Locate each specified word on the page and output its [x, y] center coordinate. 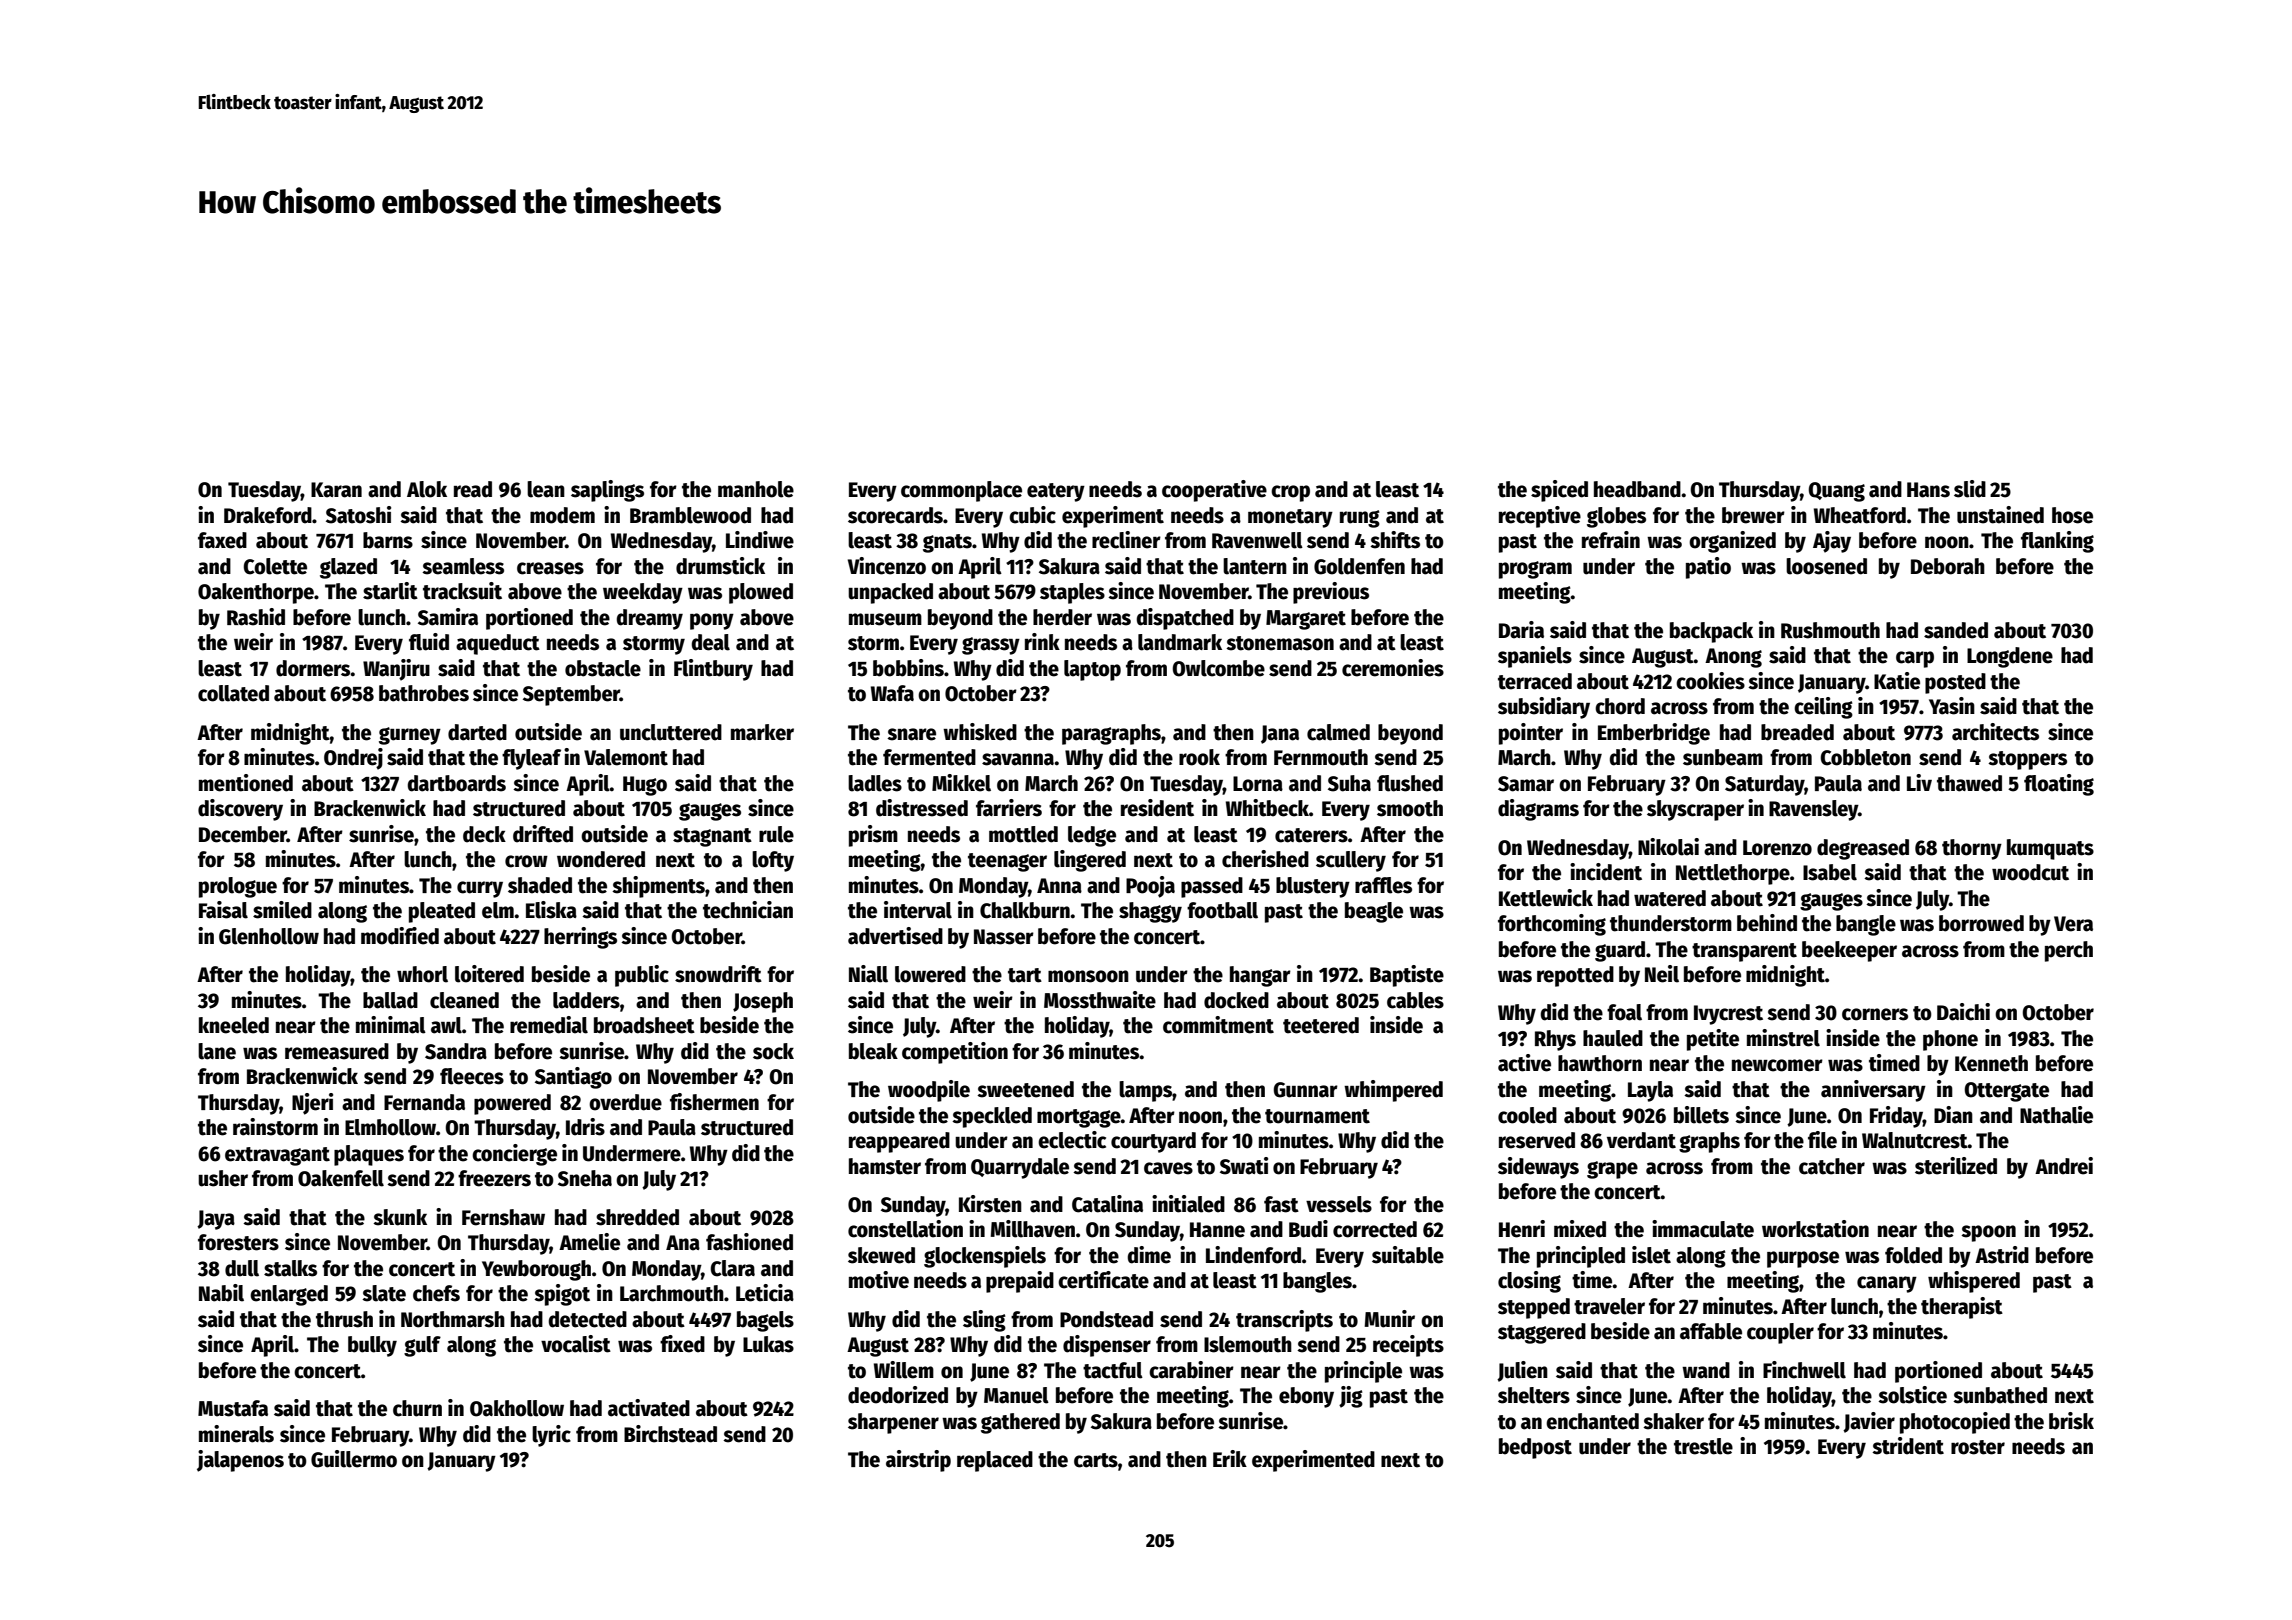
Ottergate [2006, 1092]
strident [1908, 1446]
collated [233, 693]
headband [1637, 489]
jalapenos [240, 1461]
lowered [930, 974]
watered [1670, 898]
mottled [1023, 834]
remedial [549, 1025]
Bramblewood [690, 515]
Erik [1230, 1458]
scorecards [895, 515]
